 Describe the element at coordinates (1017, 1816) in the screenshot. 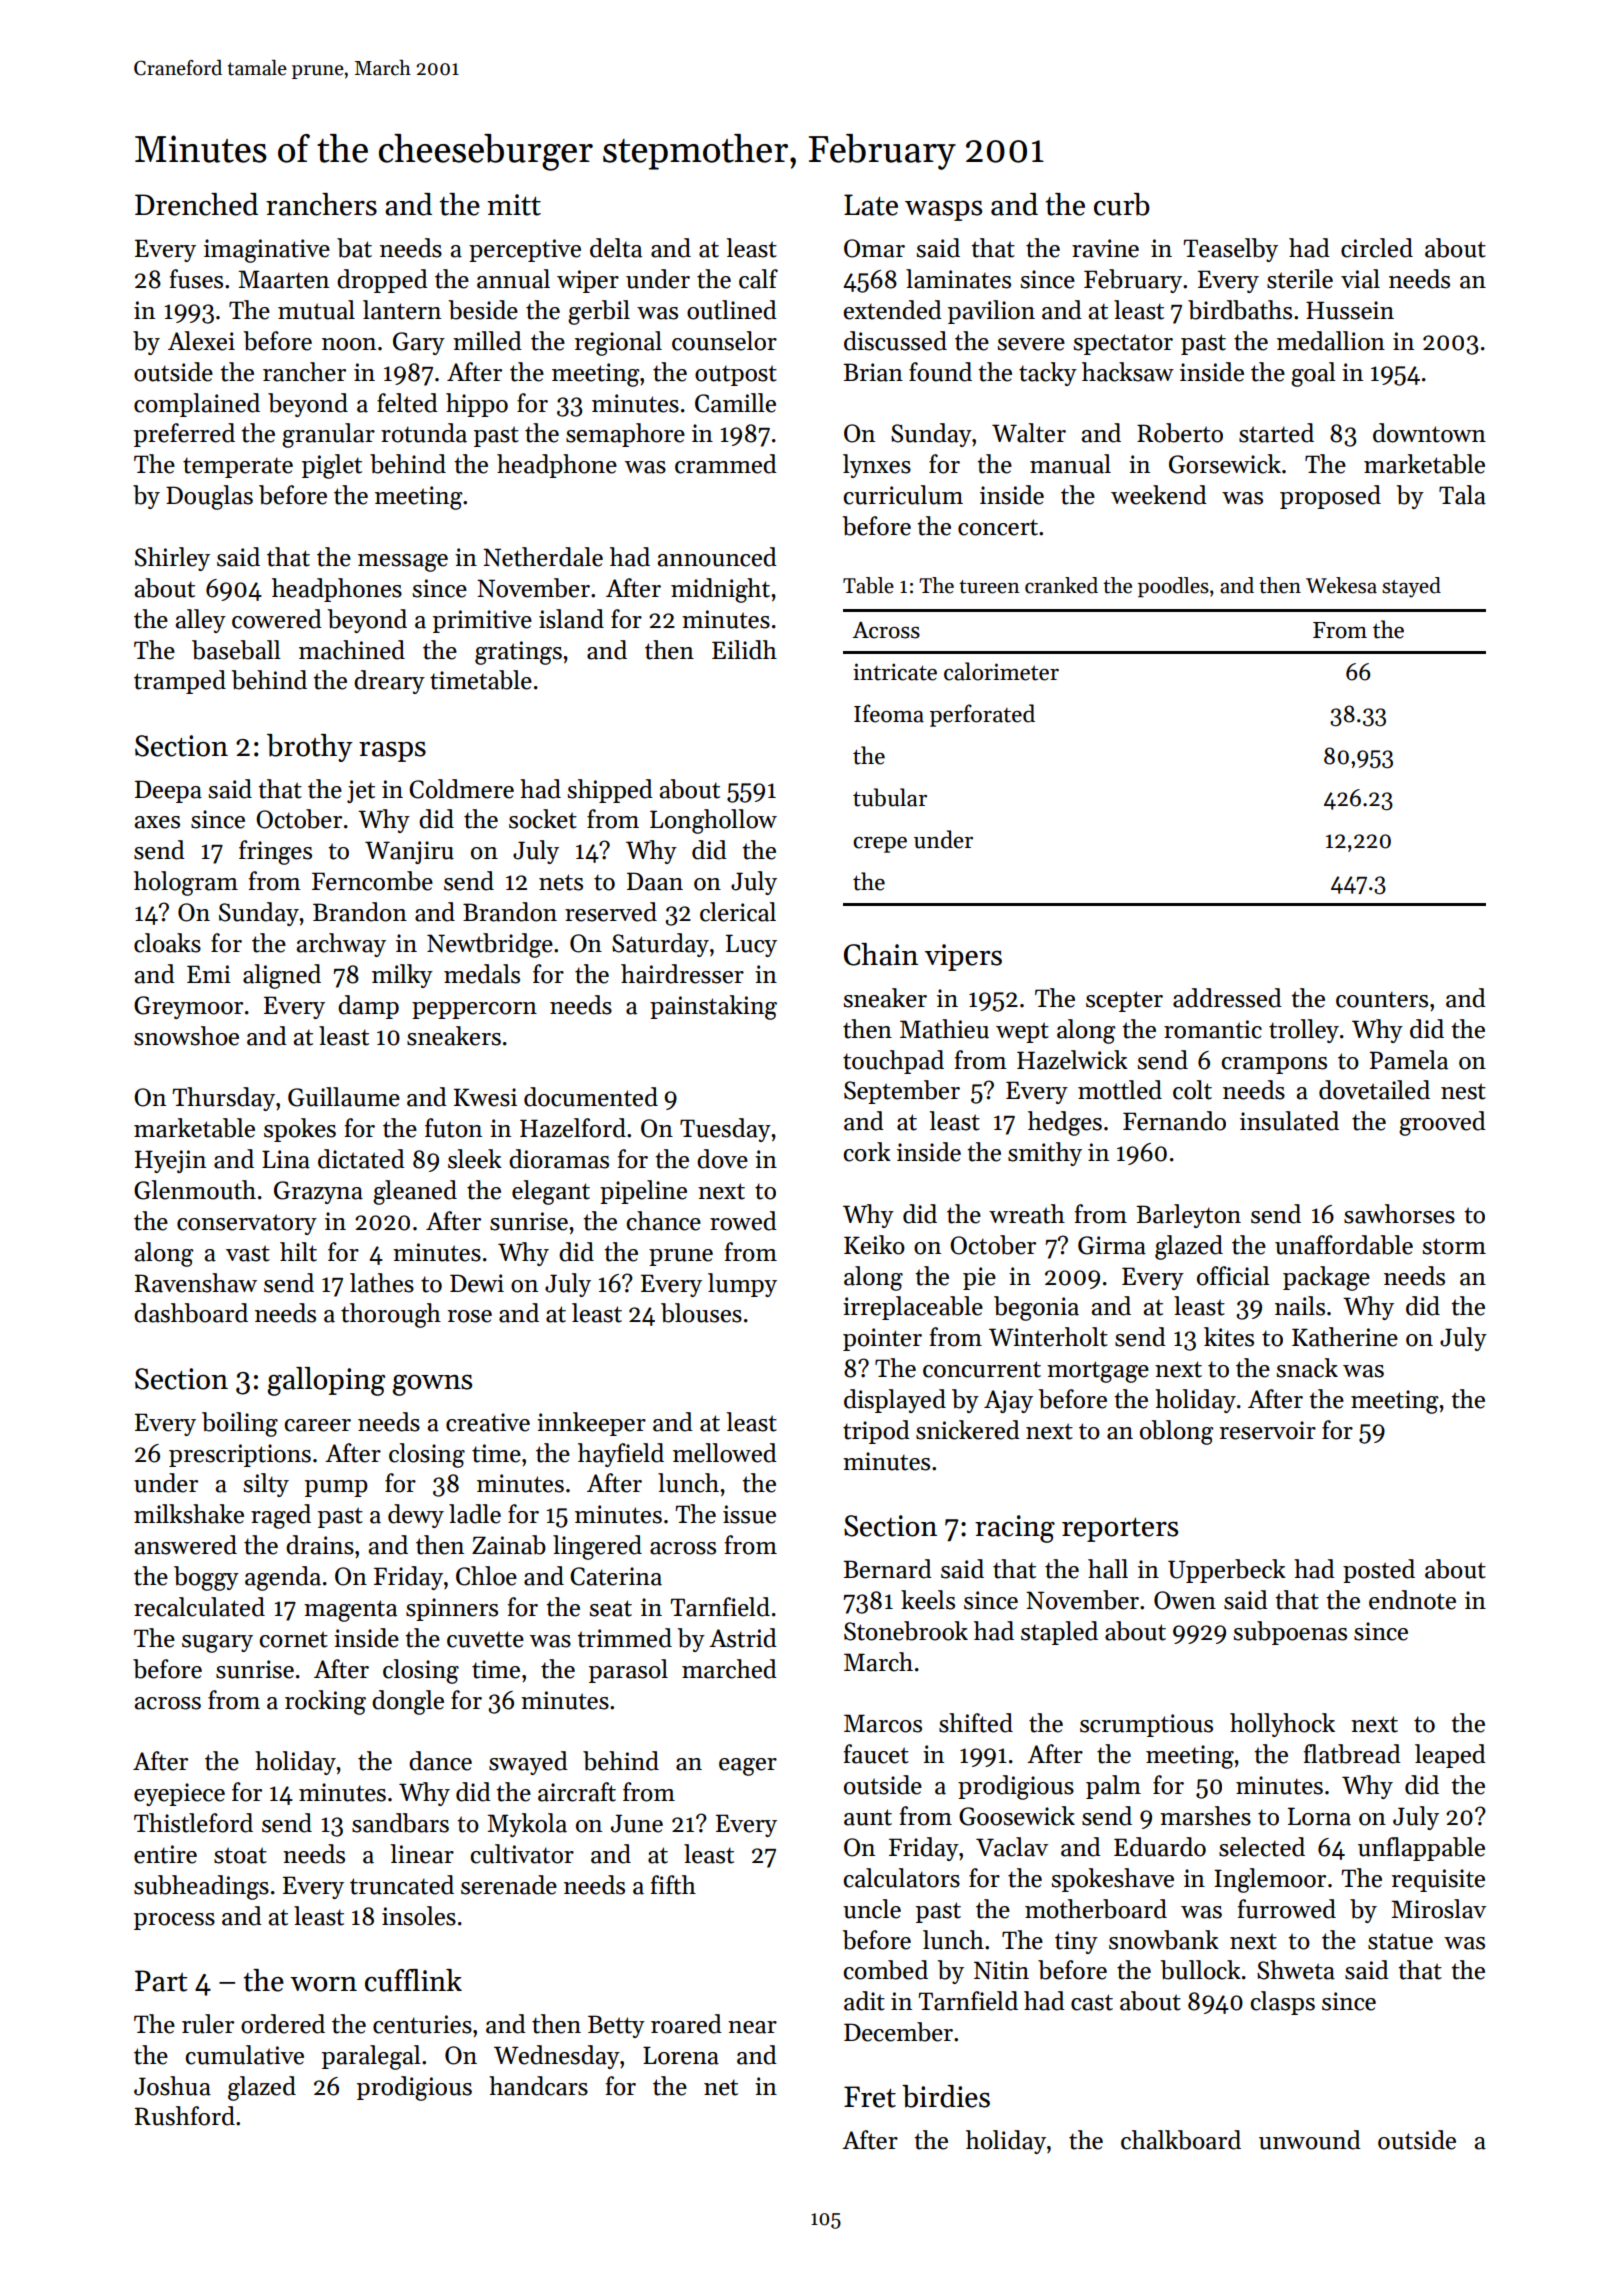

I see `Goosewick` at that location.
